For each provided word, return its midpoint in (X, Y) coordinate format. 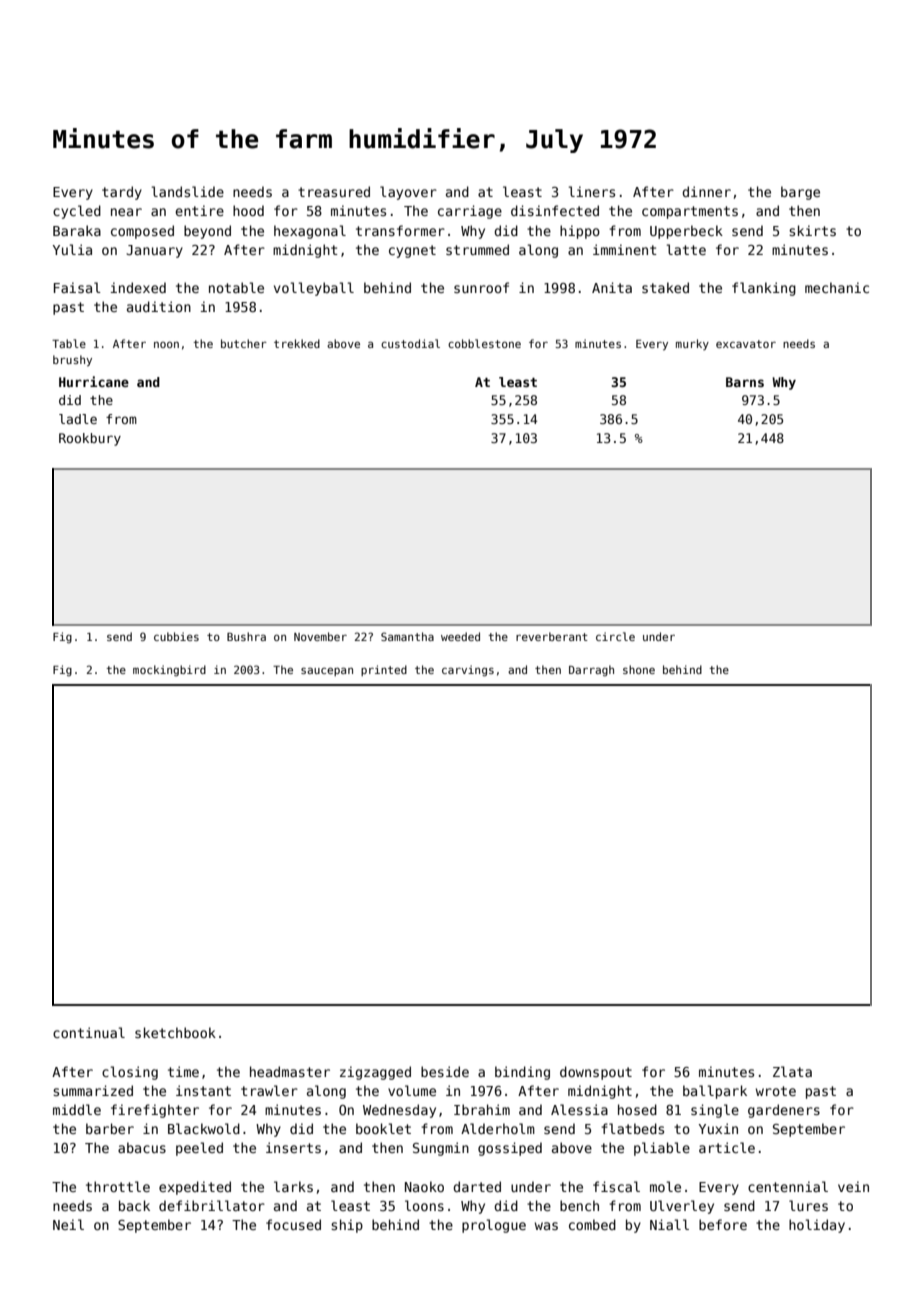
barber (110, 1128)
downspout (596, 1073)
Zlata (792, 1071)
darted (477, 1186)
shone (639, 669)
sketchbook (175, 1032)
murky (692, 344)
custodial (410, 343)
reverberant (552, 636)
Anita (612, 287)
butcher (244, 343)
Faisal (77, 287)
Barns (745, 382)
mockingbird (169, 670)
